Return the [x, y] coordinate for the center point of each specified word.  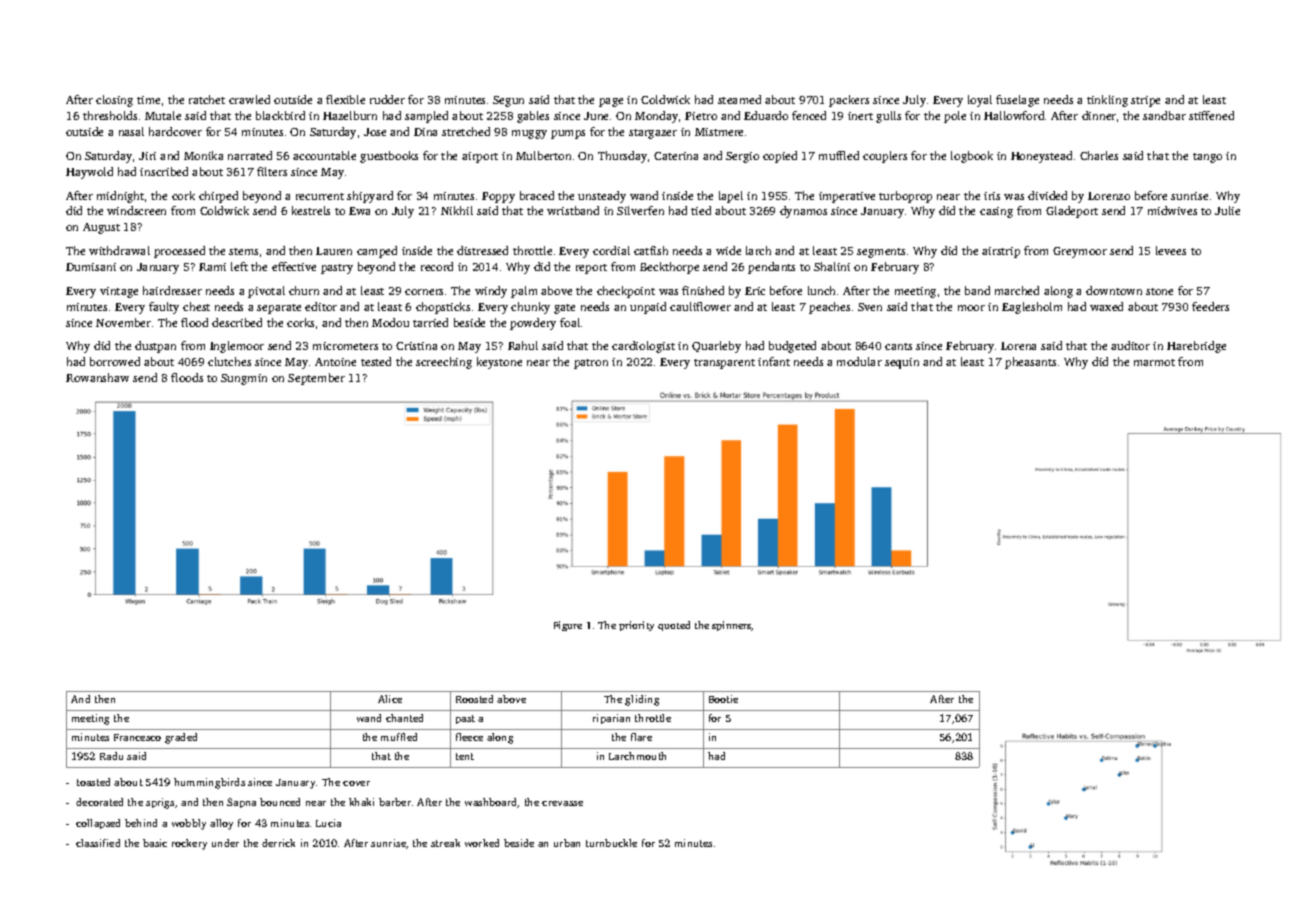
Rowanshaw [97, 377]
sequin [902, 363]
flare [641, 737]
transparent [724, 364]
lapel [731, 197]
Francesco [137, 737]
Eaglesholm [1032, 308]
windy [491, 292]
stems [243, 251]
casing [996, 212]
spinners [732, 626]
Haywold [89, 173]
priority [636, 626]
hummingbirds [209, 783]
